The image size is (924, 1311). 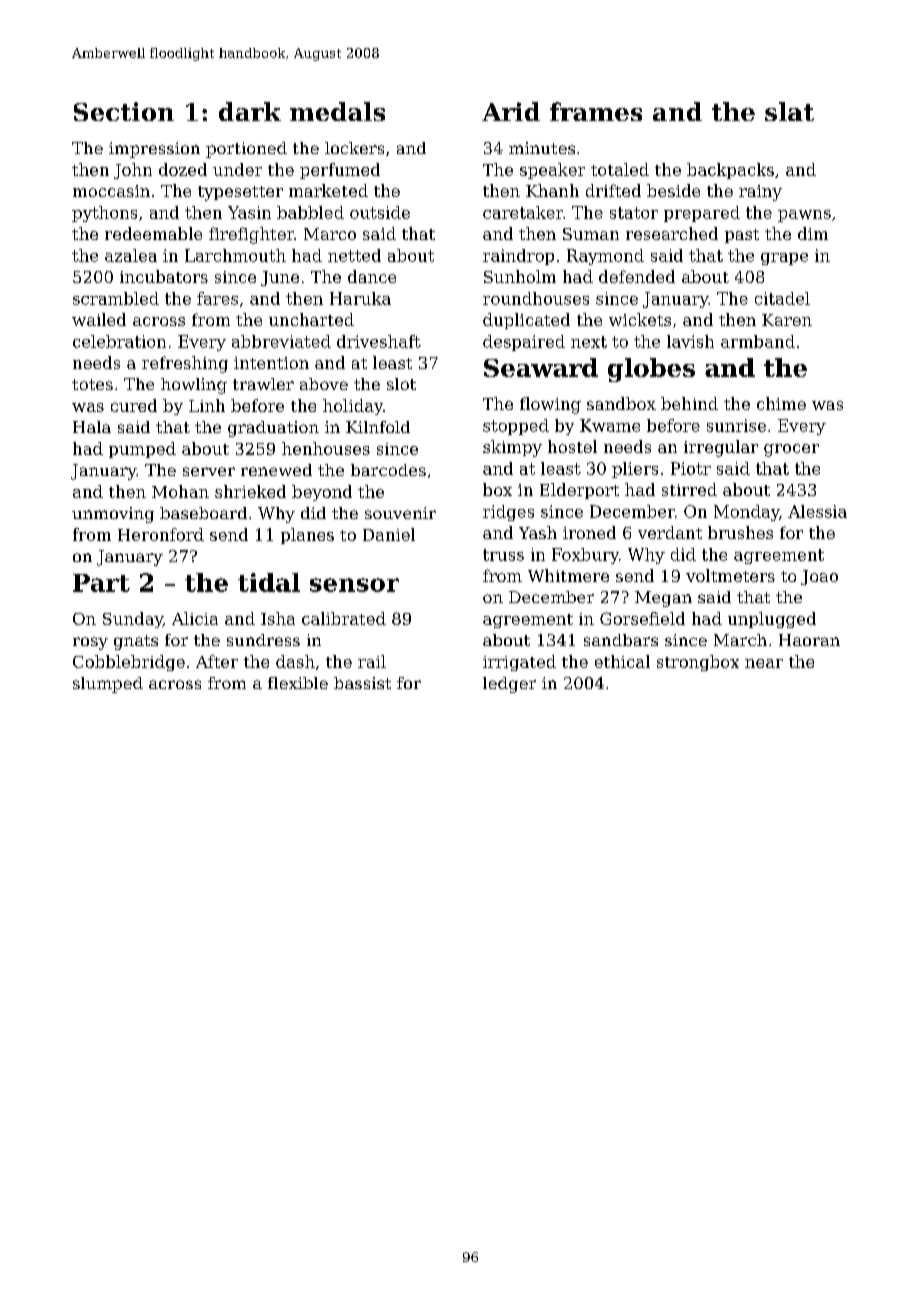 What do you see at coordinates (789, 111) in the screenshot?
I see `slat` at bounding box center [789, 111].
